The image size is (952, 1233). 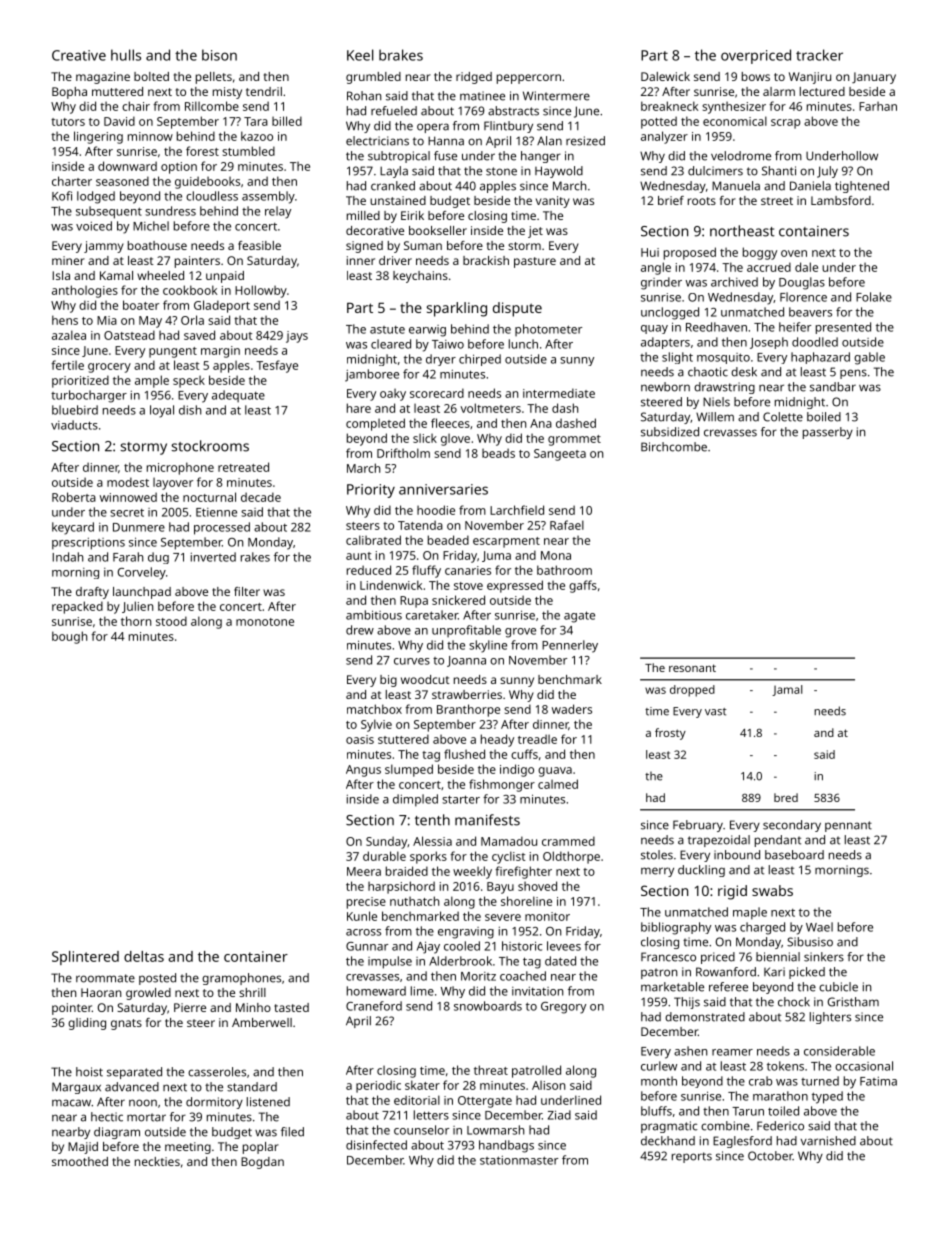 What do you see at coordinates (828, 1141) in the image?
I see `varnished` at bounding box center [828, 1141].
